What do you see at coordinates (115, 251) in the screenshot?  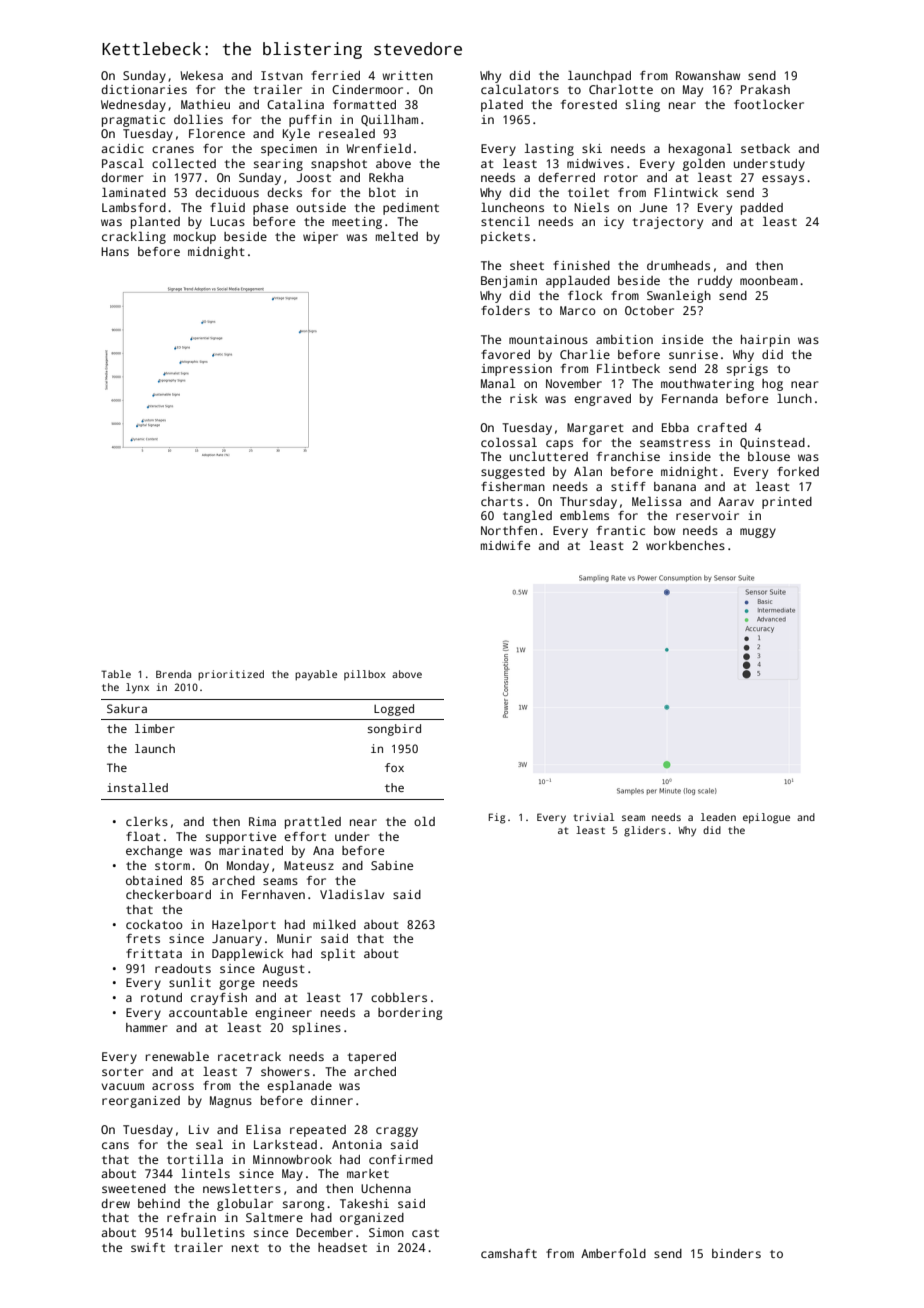 I see `Hans` at bounding box center [115, 251].
